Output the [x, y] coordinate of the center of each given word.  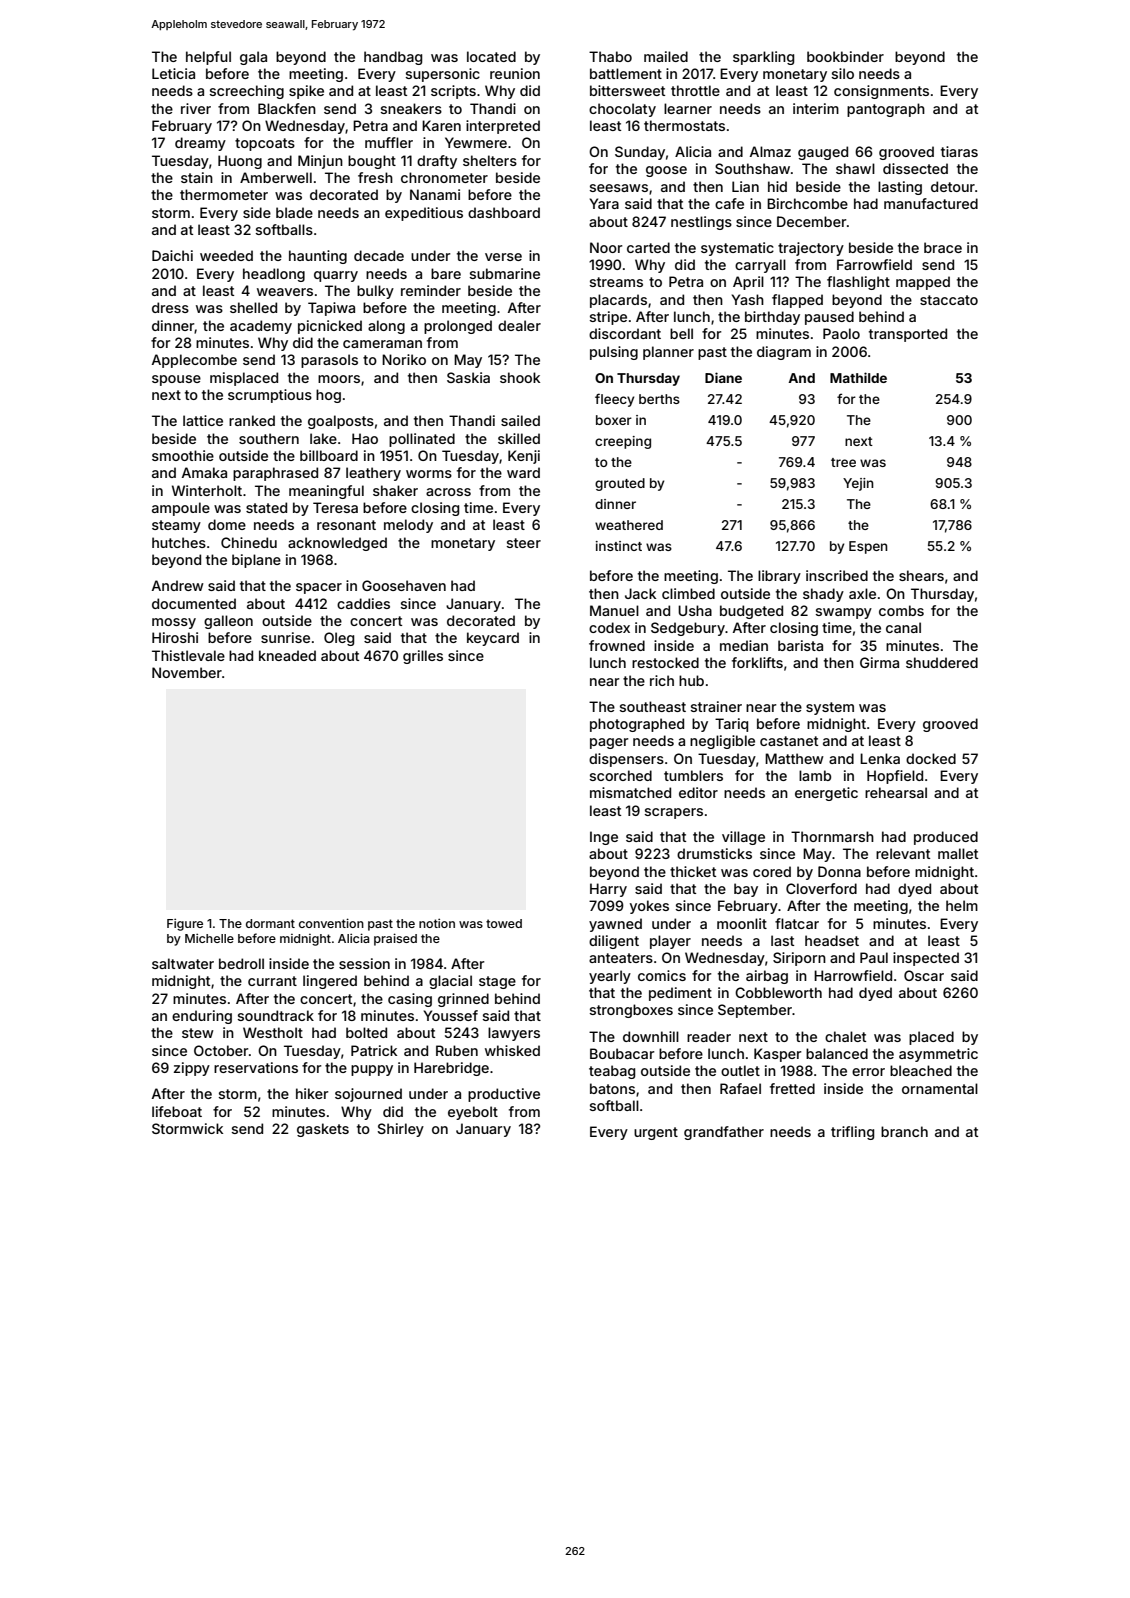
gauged [823, 153]
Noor [606, 247]
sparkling [763, 58]
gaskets [323, 1130]
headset [832, 940]
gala [253, 58]
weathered [629, 525]
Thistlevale [188, 655]
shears [921, 575]
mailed [666, 56]
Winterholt [207, 490]
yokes [649, 907]
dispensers [626, 760]
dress [170, 307]
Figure [185, 924]
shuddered [942, 662]
